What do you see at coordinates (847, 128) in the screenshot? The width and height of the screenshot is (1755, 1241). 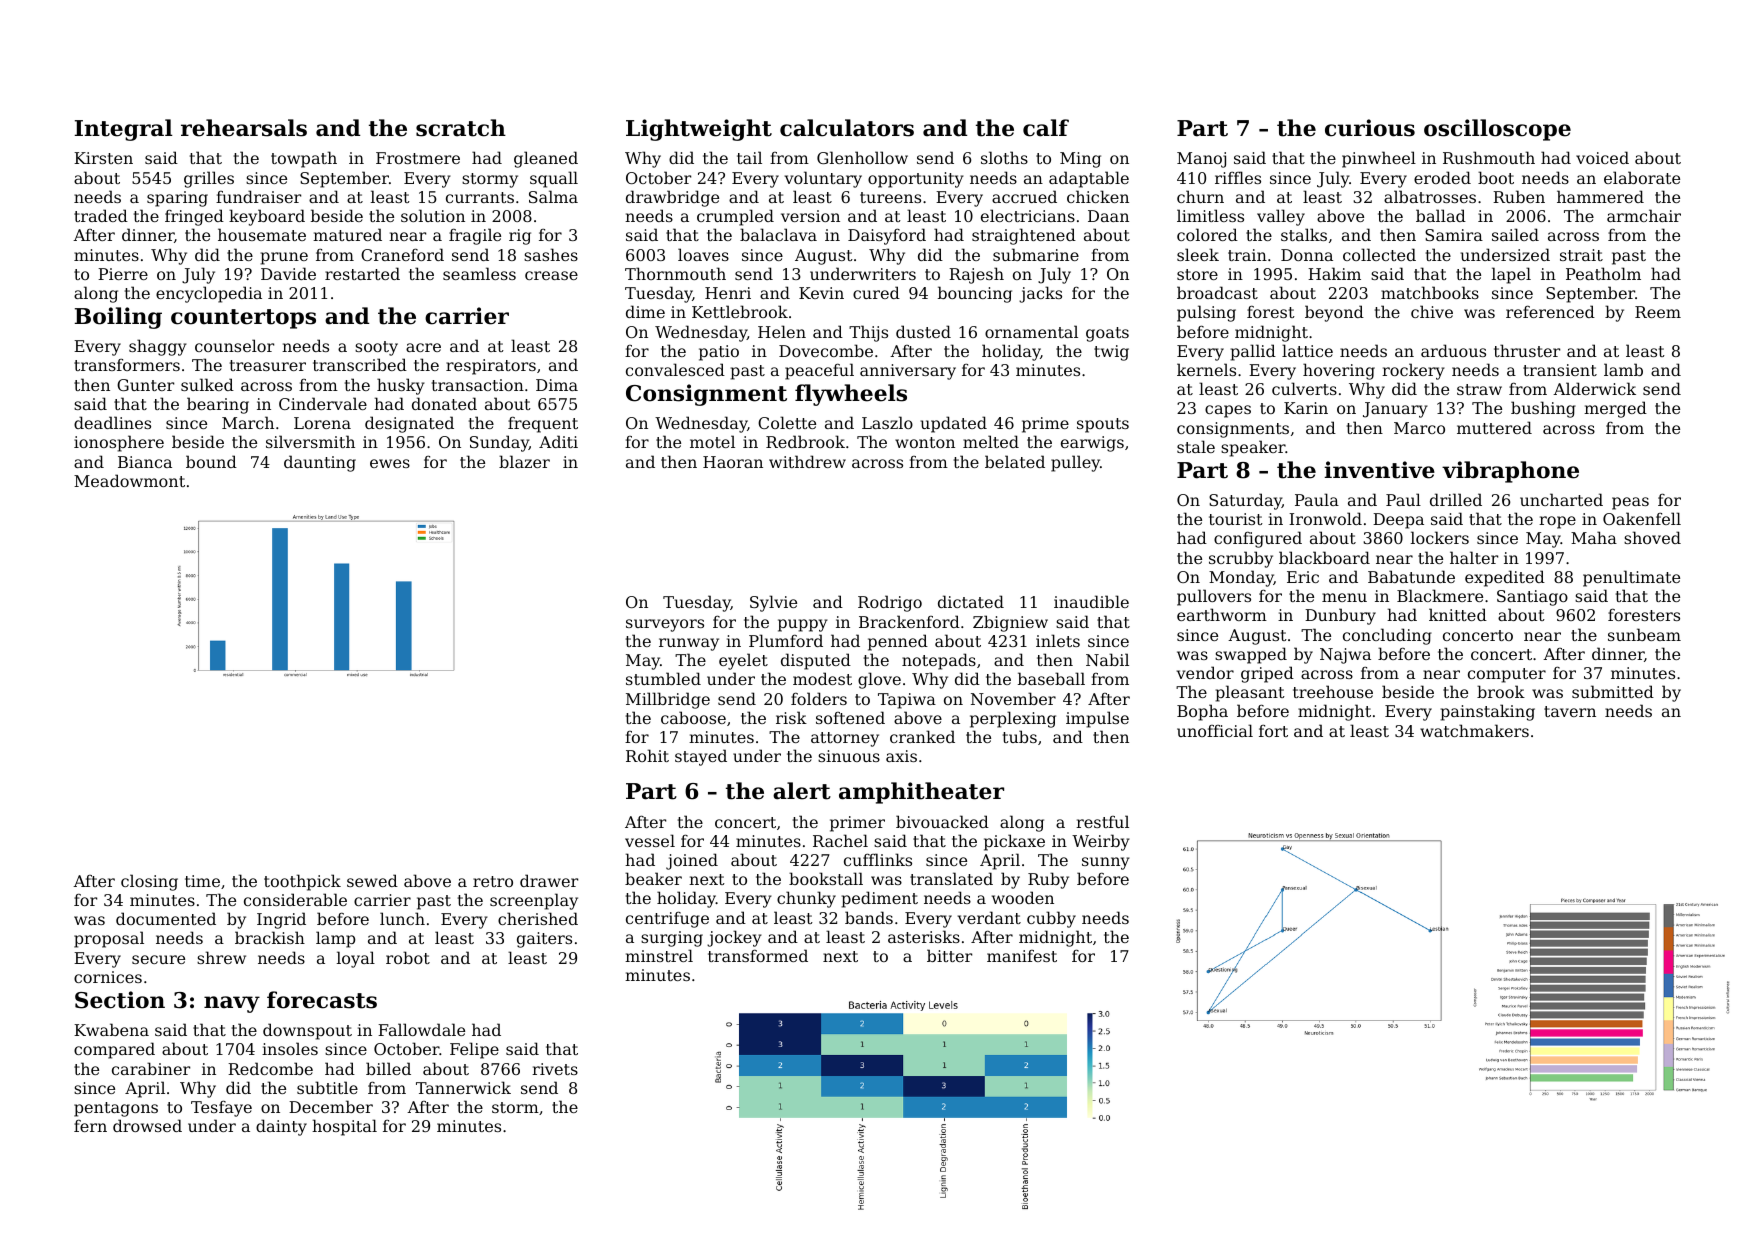 I see `calculators` at bounding box center [847, 128].
